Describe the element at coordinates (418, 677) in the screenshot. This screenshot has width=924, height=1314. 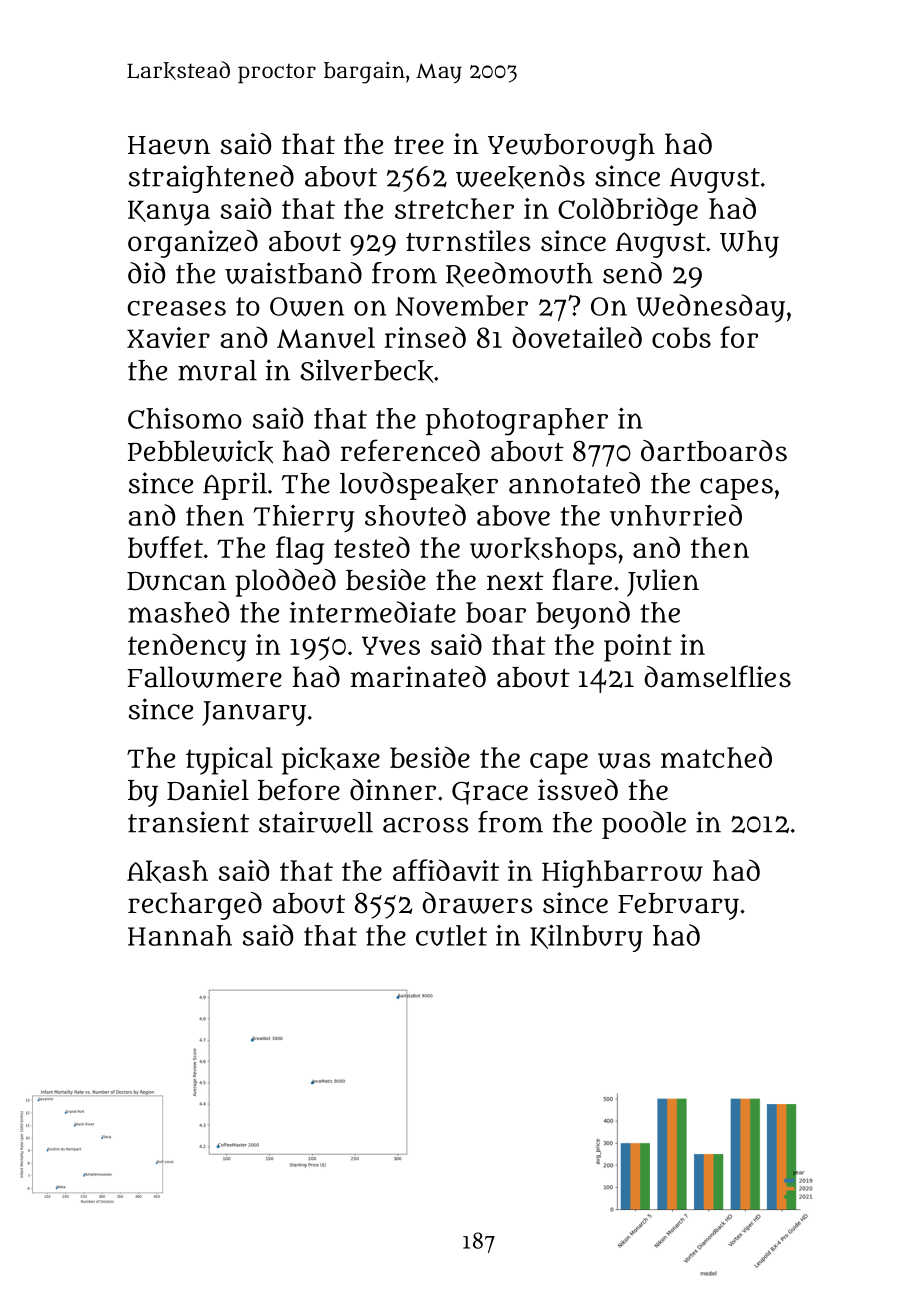
I see `marinated` at that location.
